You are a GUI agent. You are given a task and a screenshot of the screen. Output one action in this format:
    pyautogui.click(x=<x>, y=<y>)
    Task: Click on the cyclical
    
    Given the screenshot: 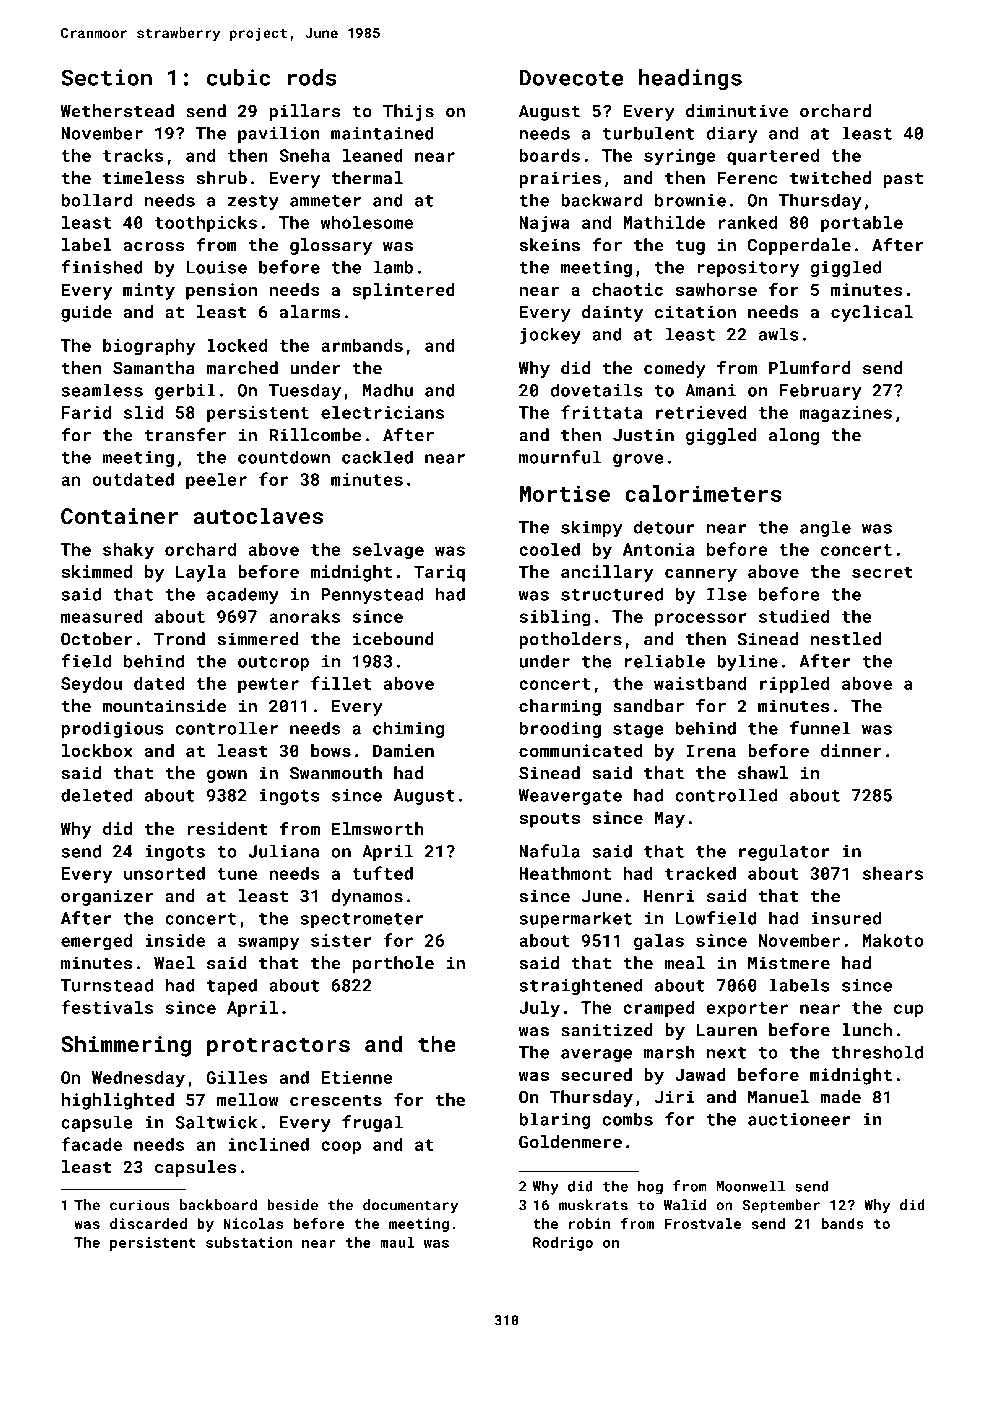 What is the action you would take?
    pyautogui.click(x=872, y=313)
